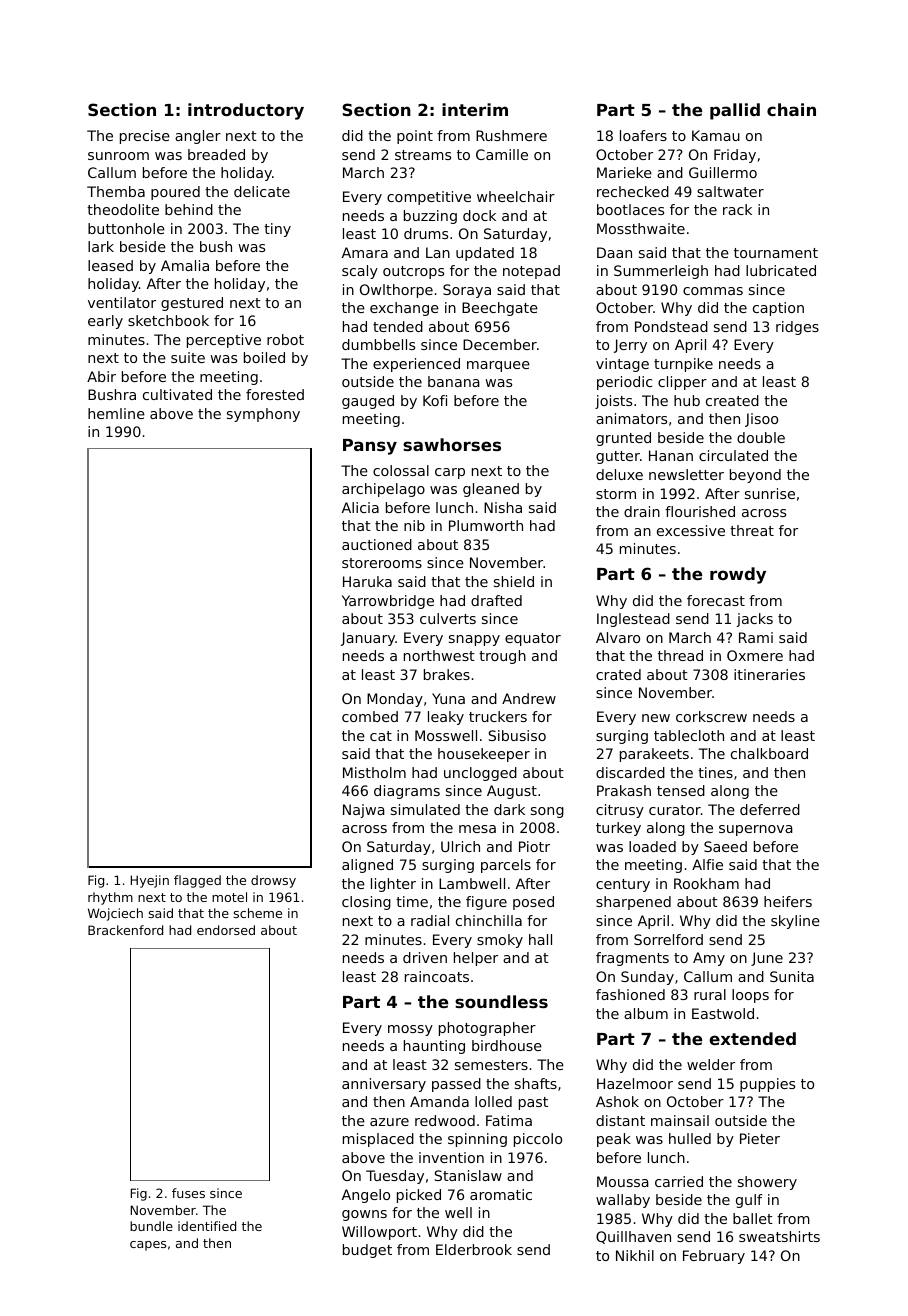 The width and height of the document is (908, 1316). What do you see at coordinates (725, 846) in the document?
I see `Saeed` at bounding box center [725, 846].
